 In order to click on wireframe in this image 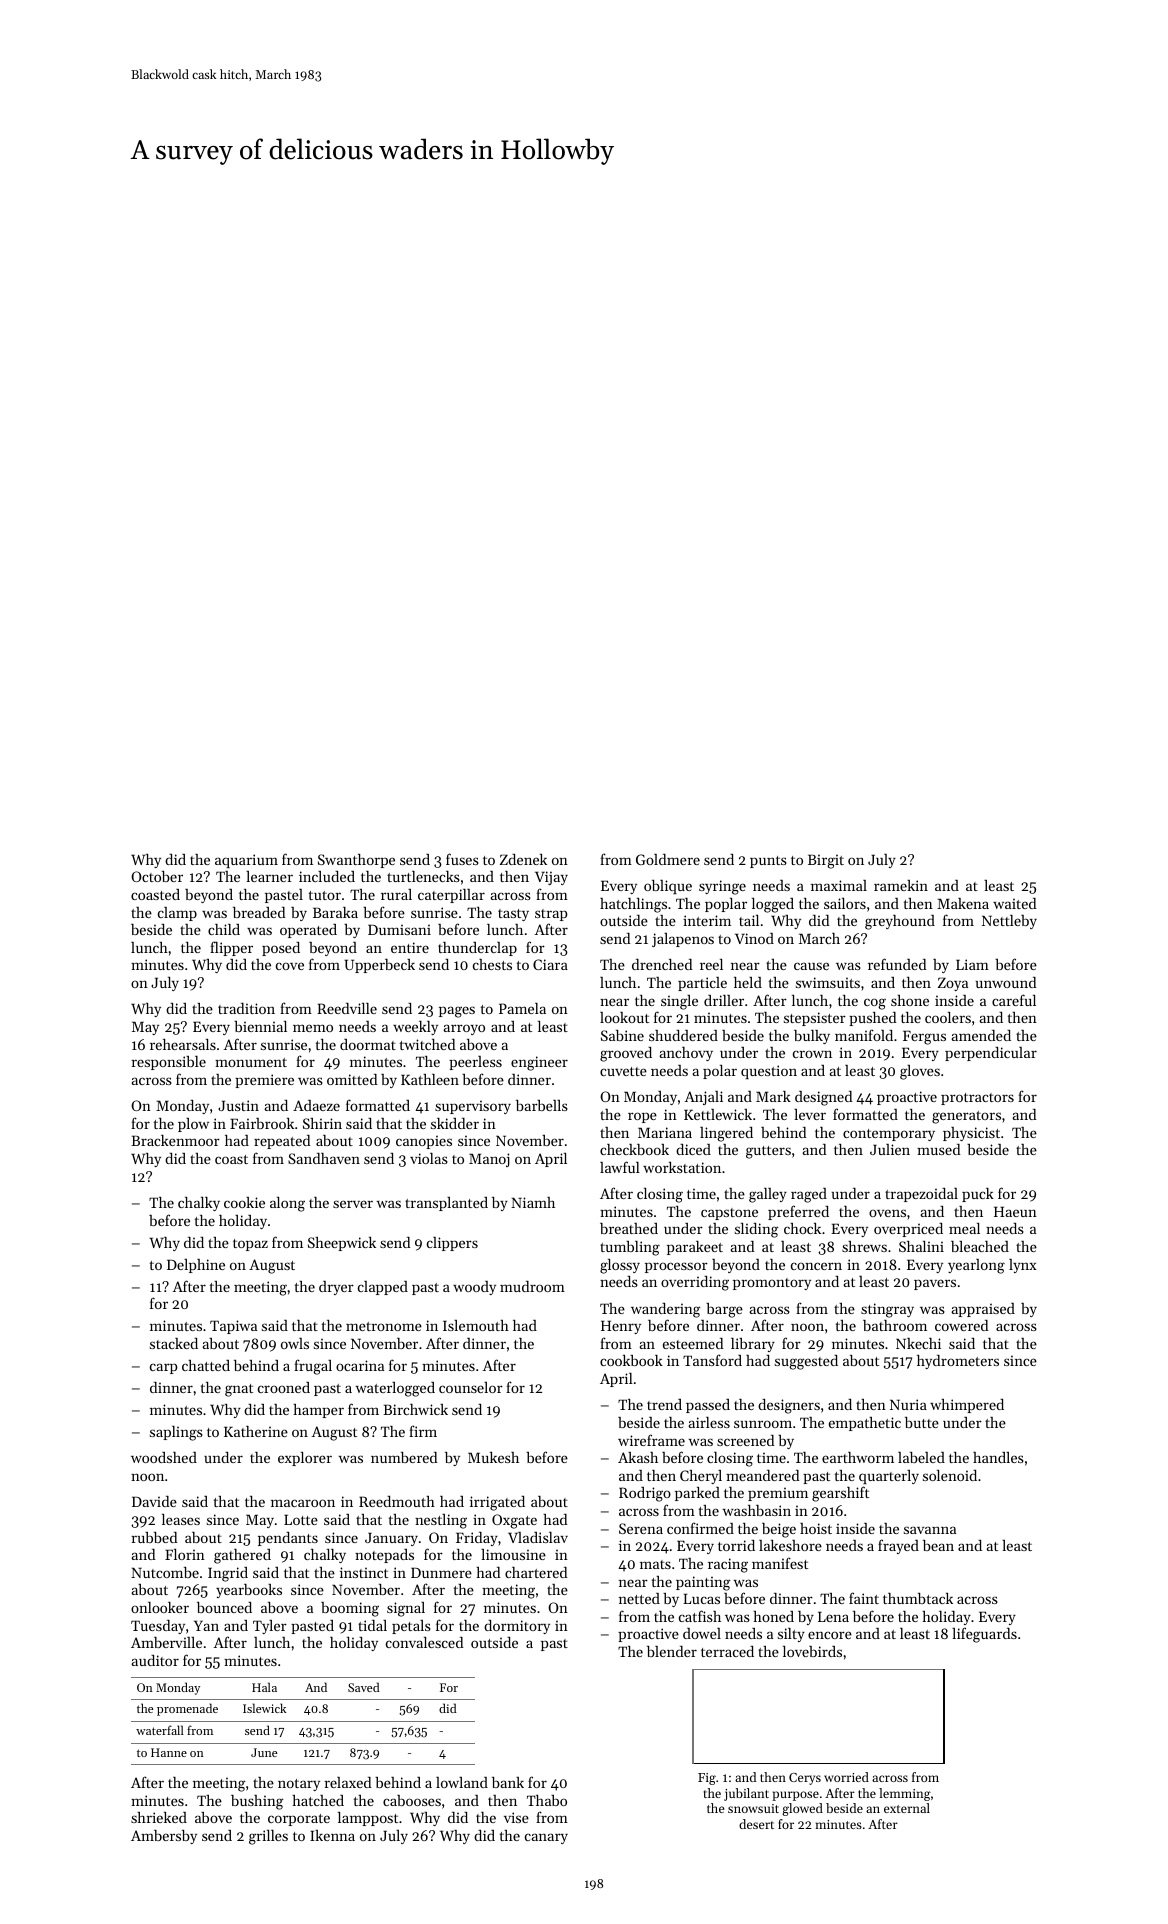, I will do `click(651, 1440)`.
